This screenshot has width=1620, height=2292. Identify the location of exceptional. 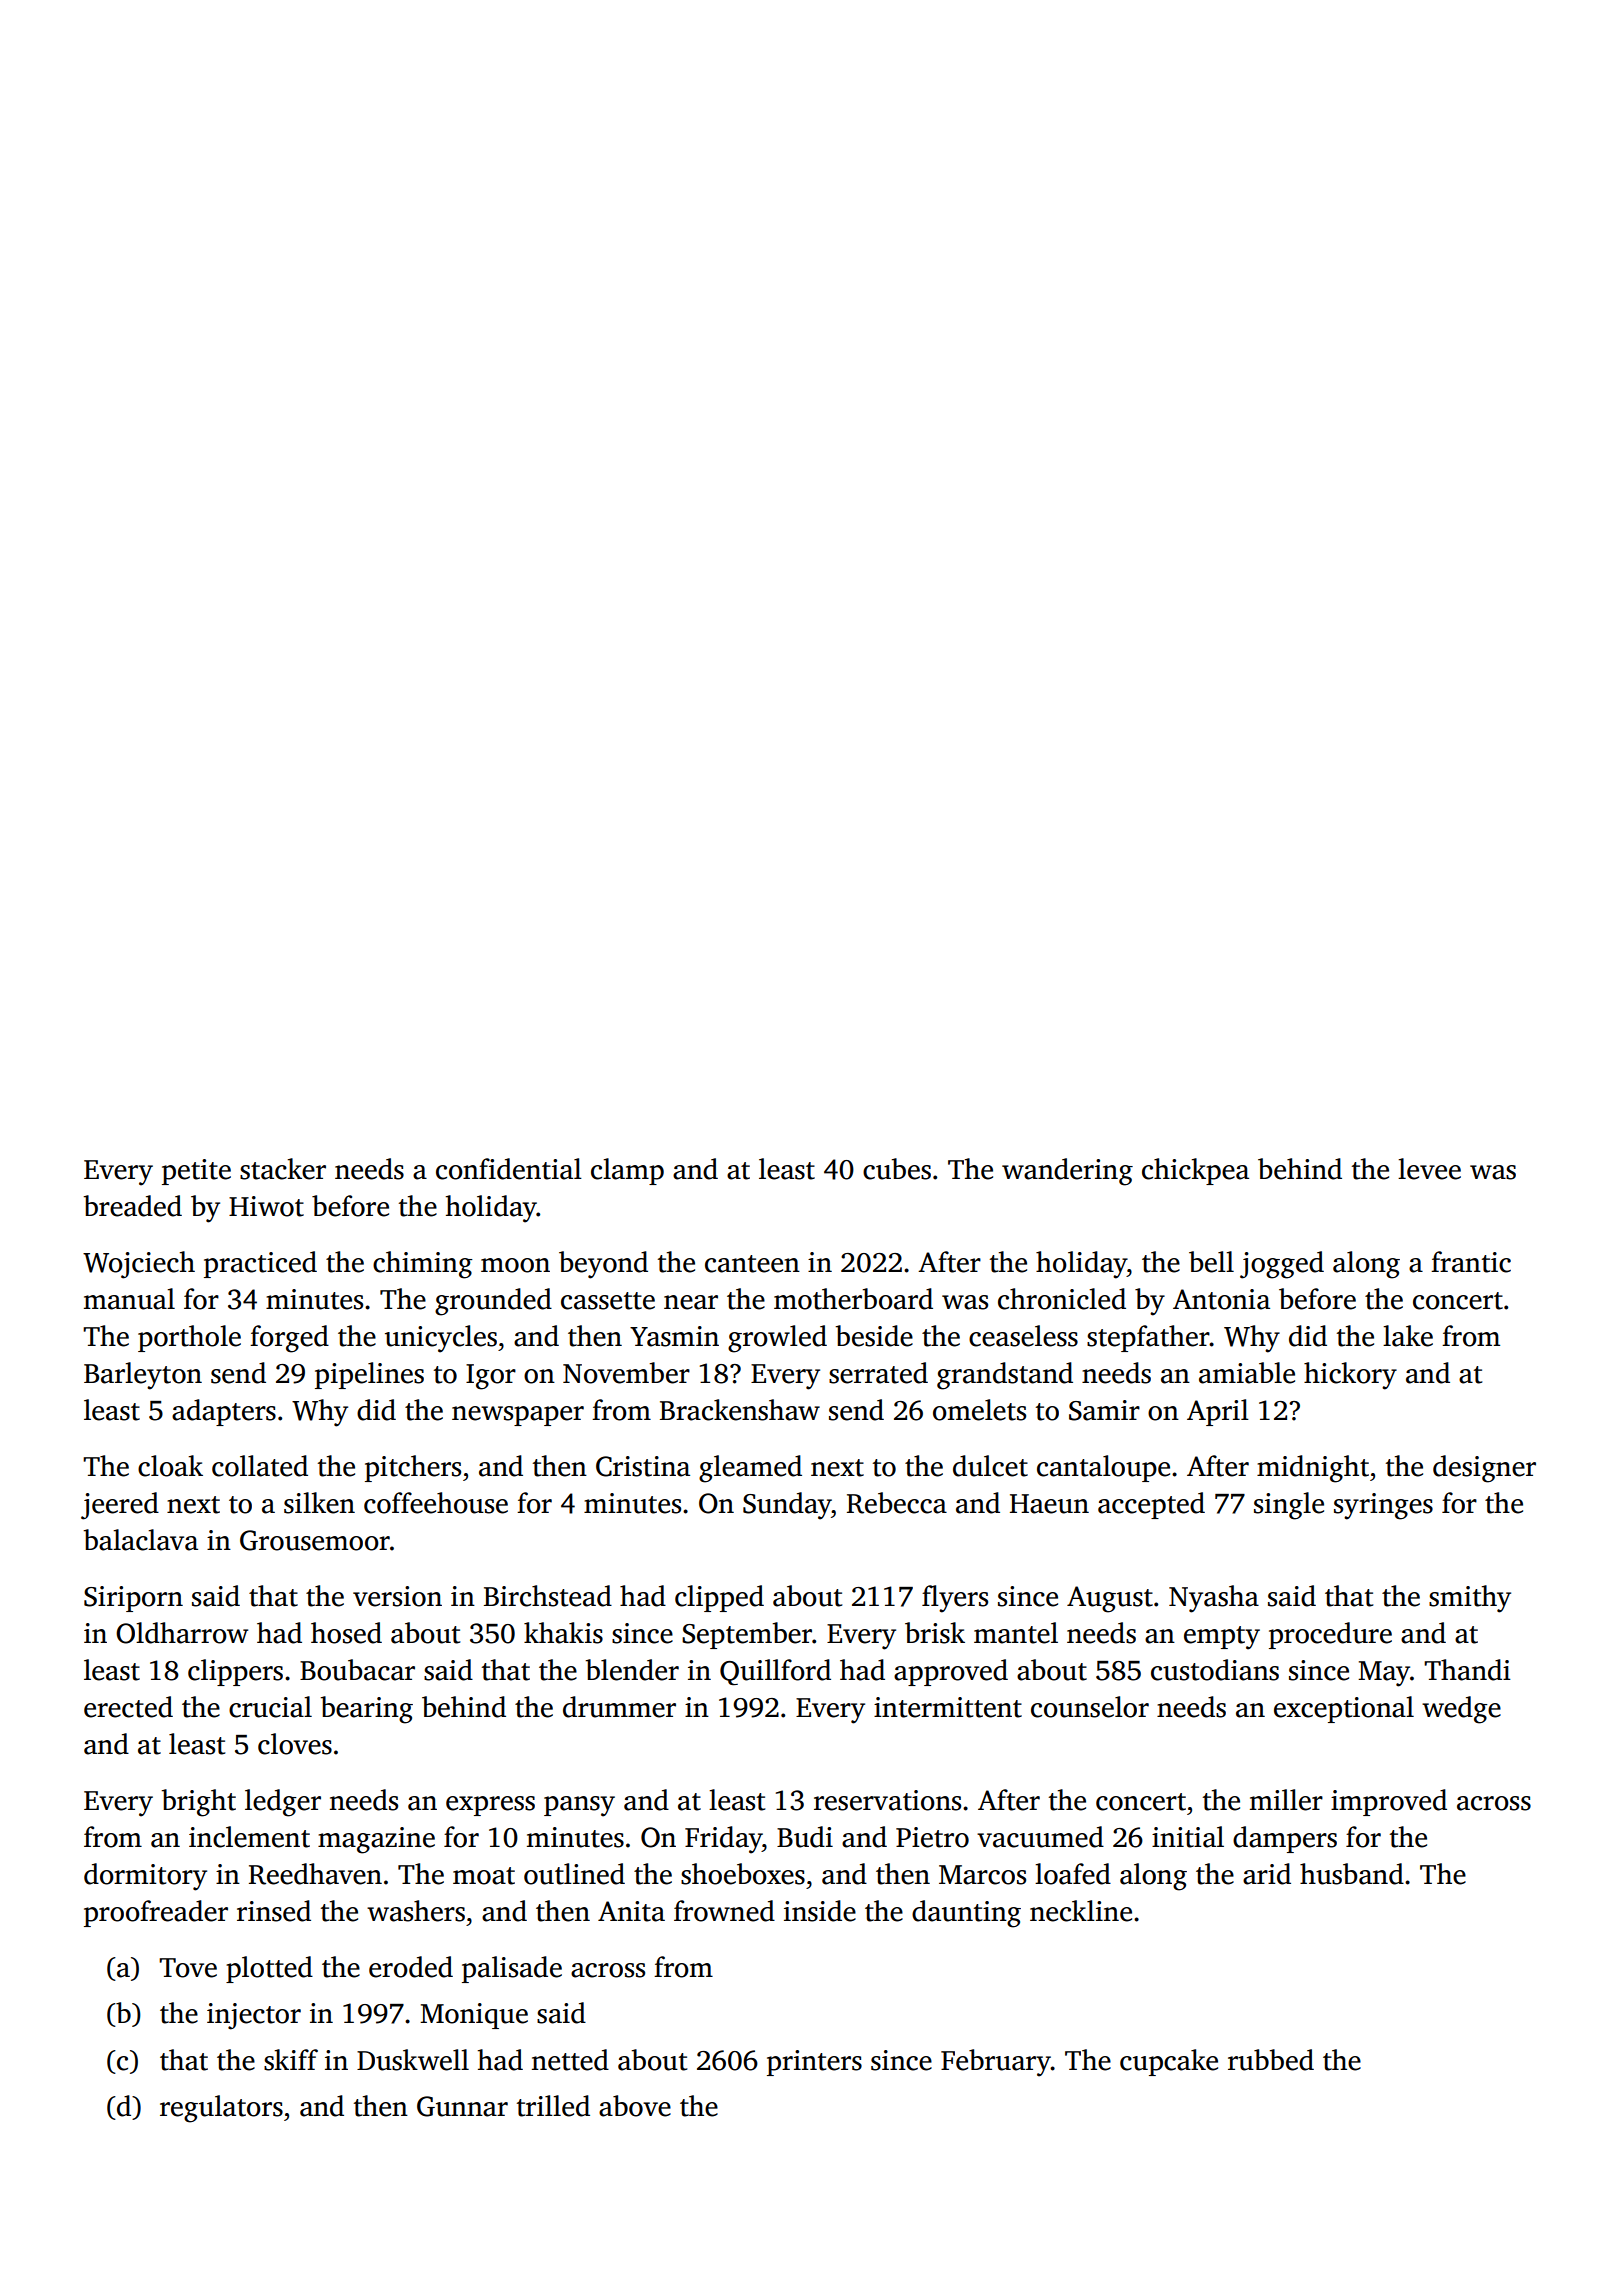
(1344, 1709).
